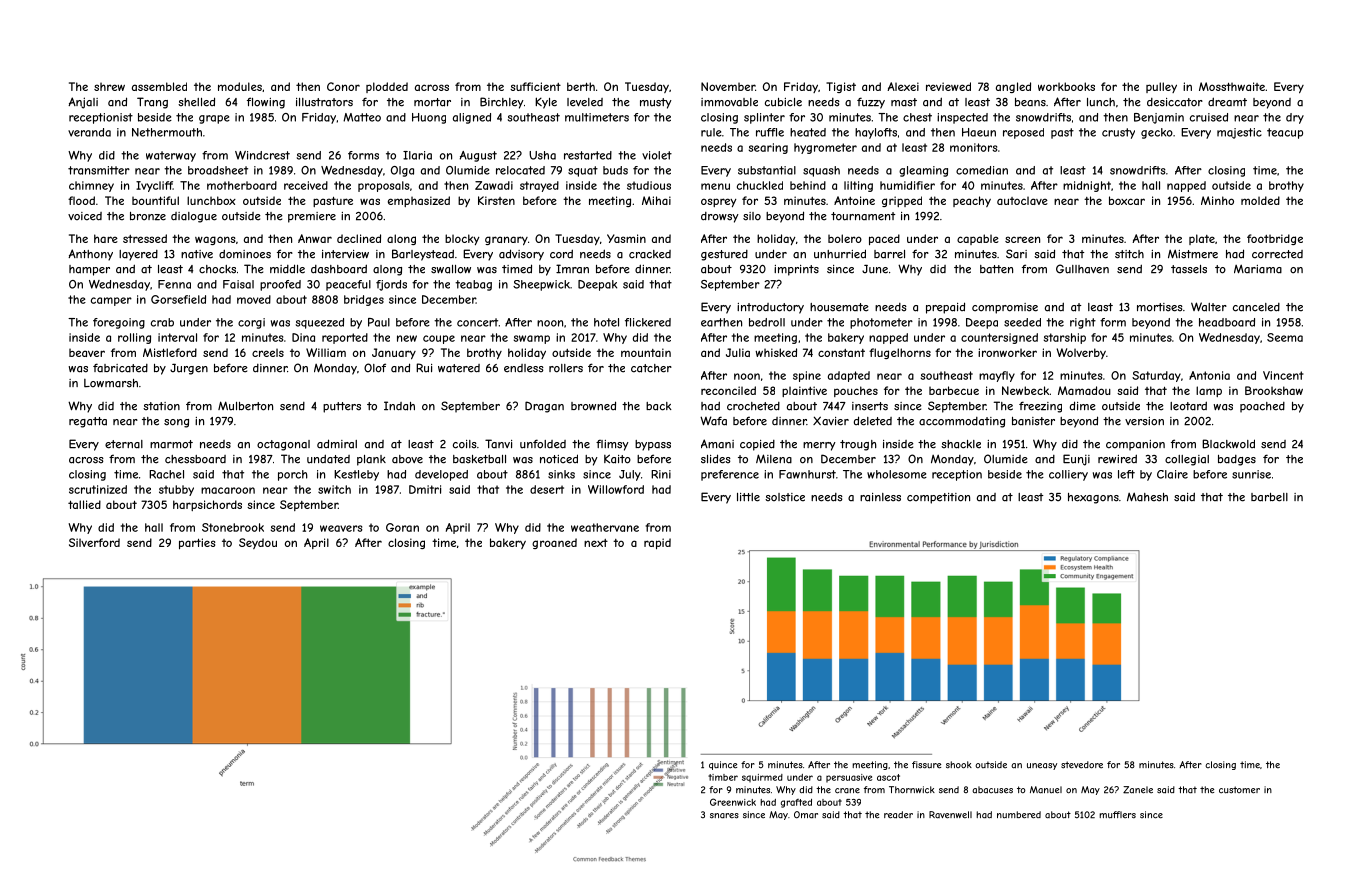  I want to click on Fenna, so click(174, 284).
